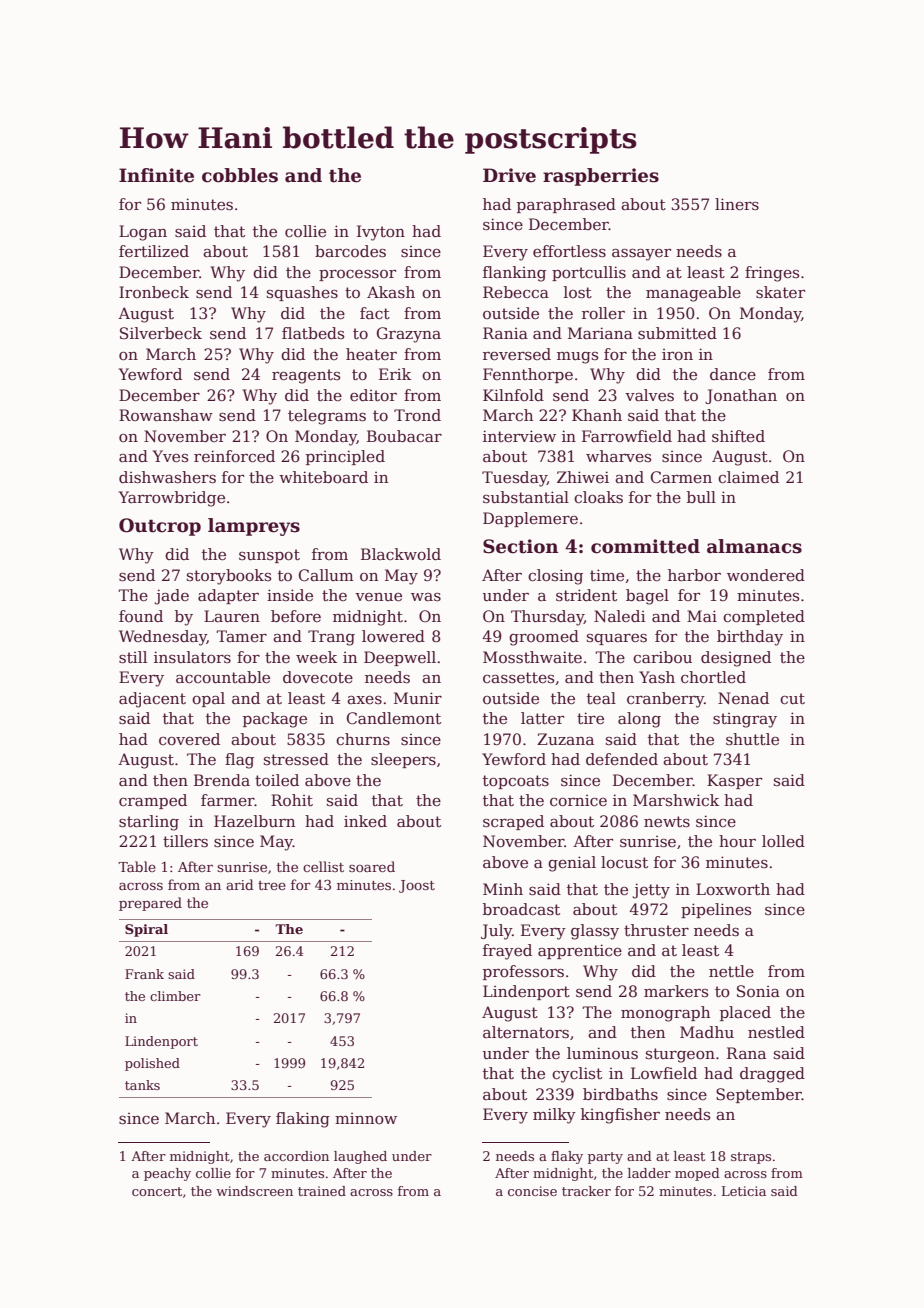 The width and height of the image is (924, 1308). I want to click on moped, so click(697, 1174).
